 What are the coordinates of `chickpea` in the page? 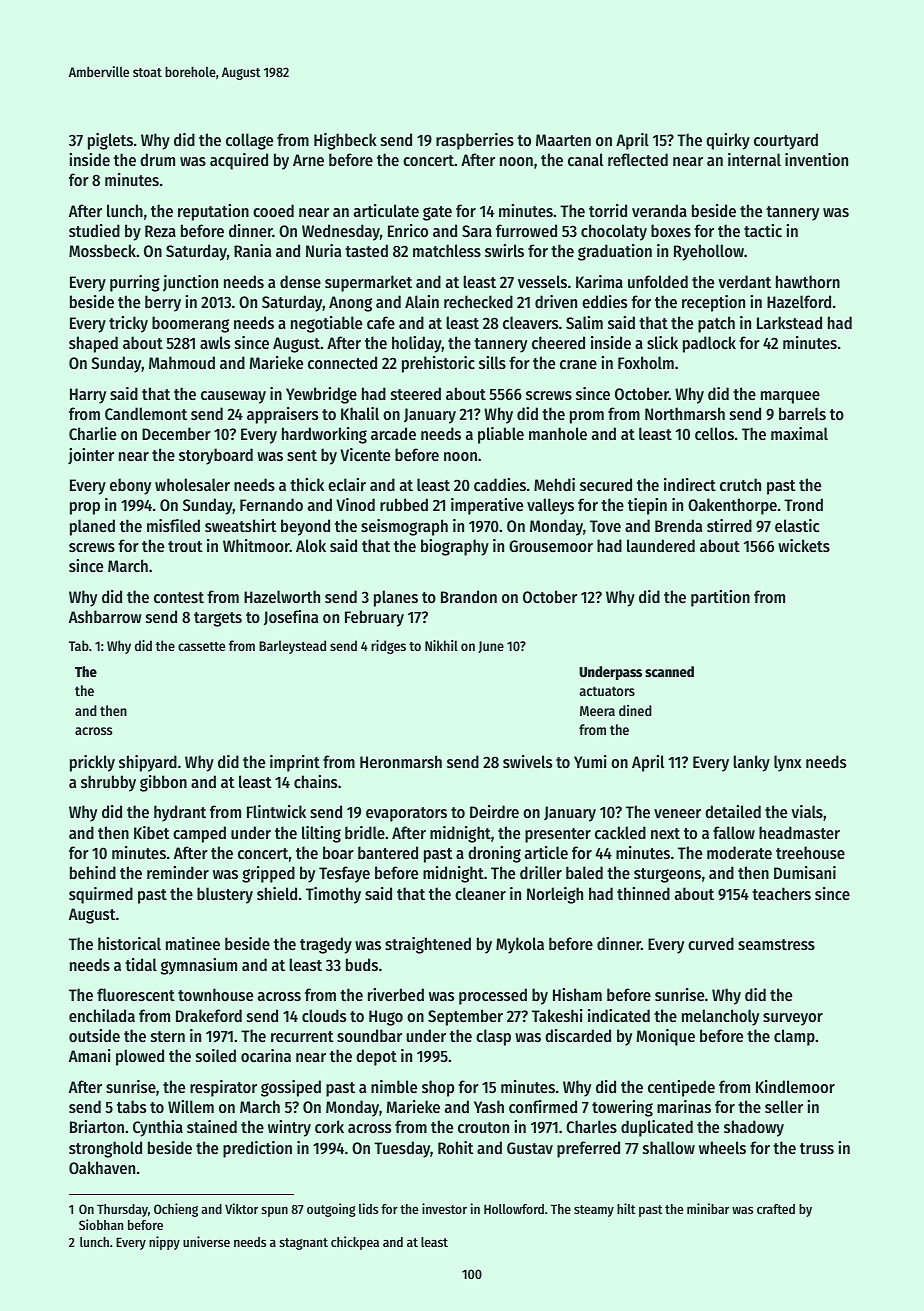 It's located at (355, 1243).
